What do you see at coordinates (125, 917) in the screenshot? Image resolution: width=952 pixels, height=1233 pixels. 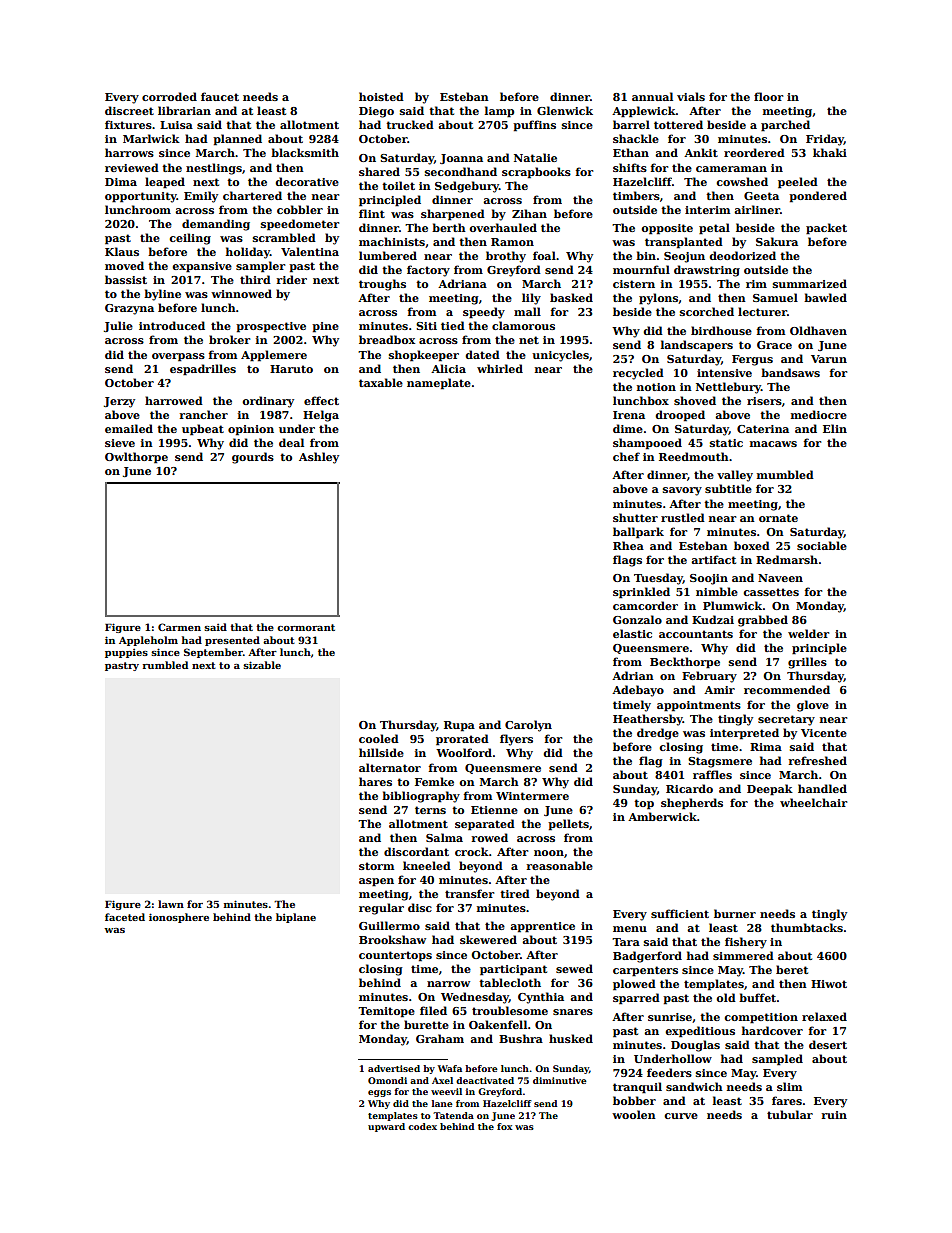 I see `faceted` at bounding box center [125, 917].
